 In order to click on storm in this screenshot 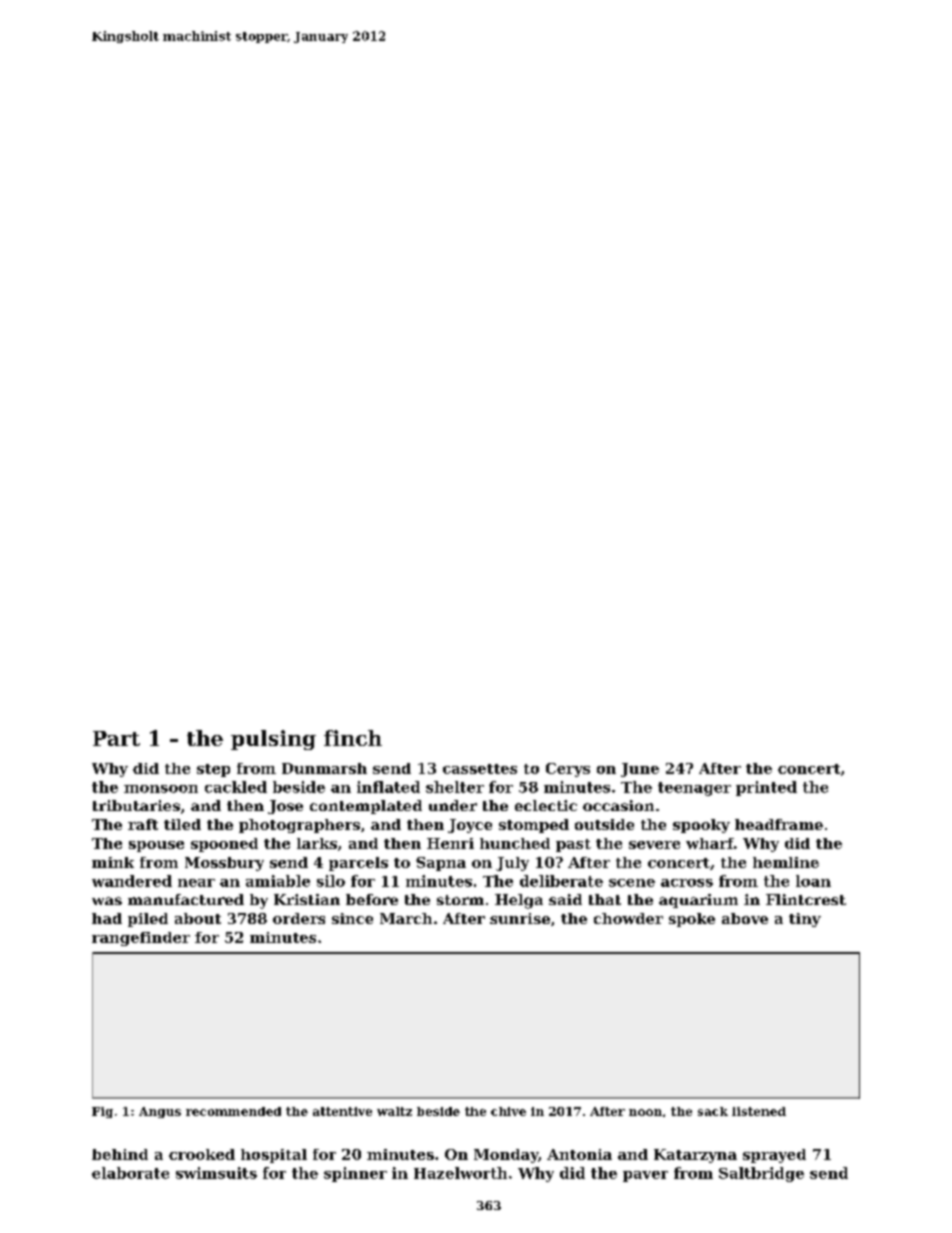, I will do `click(460, 900)`.
